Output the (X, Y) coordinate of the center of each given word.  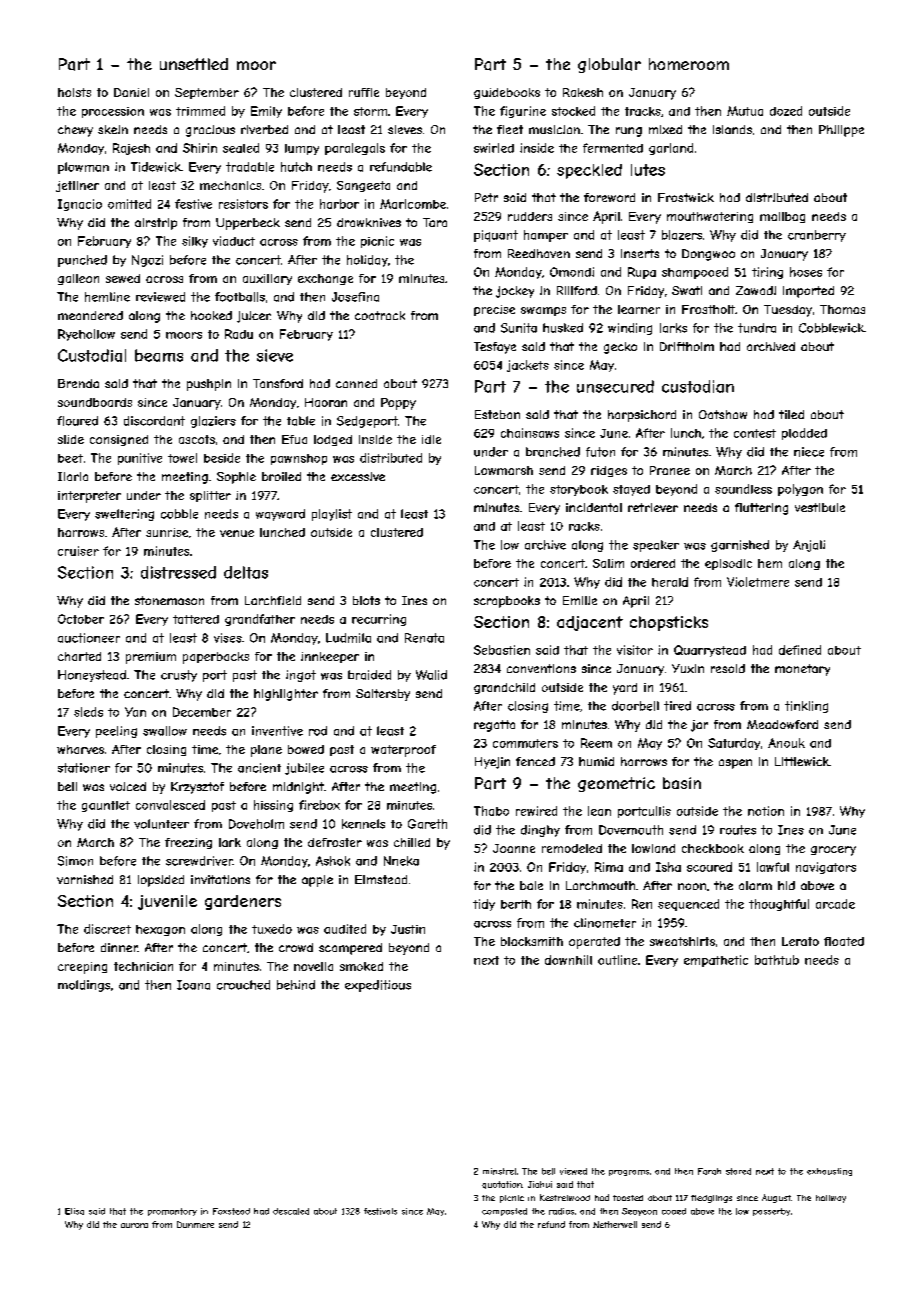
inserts (640, 253)
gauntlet (106, 806)
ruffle (364, 92)
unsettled (194, 64)
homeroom (689, 64)
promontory (172, 1212)
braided (369, 675)
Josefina (355, 297)
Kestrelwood (565, 1197)
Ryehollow (86, 335)
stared (738, 1171)
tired (677, 706)
